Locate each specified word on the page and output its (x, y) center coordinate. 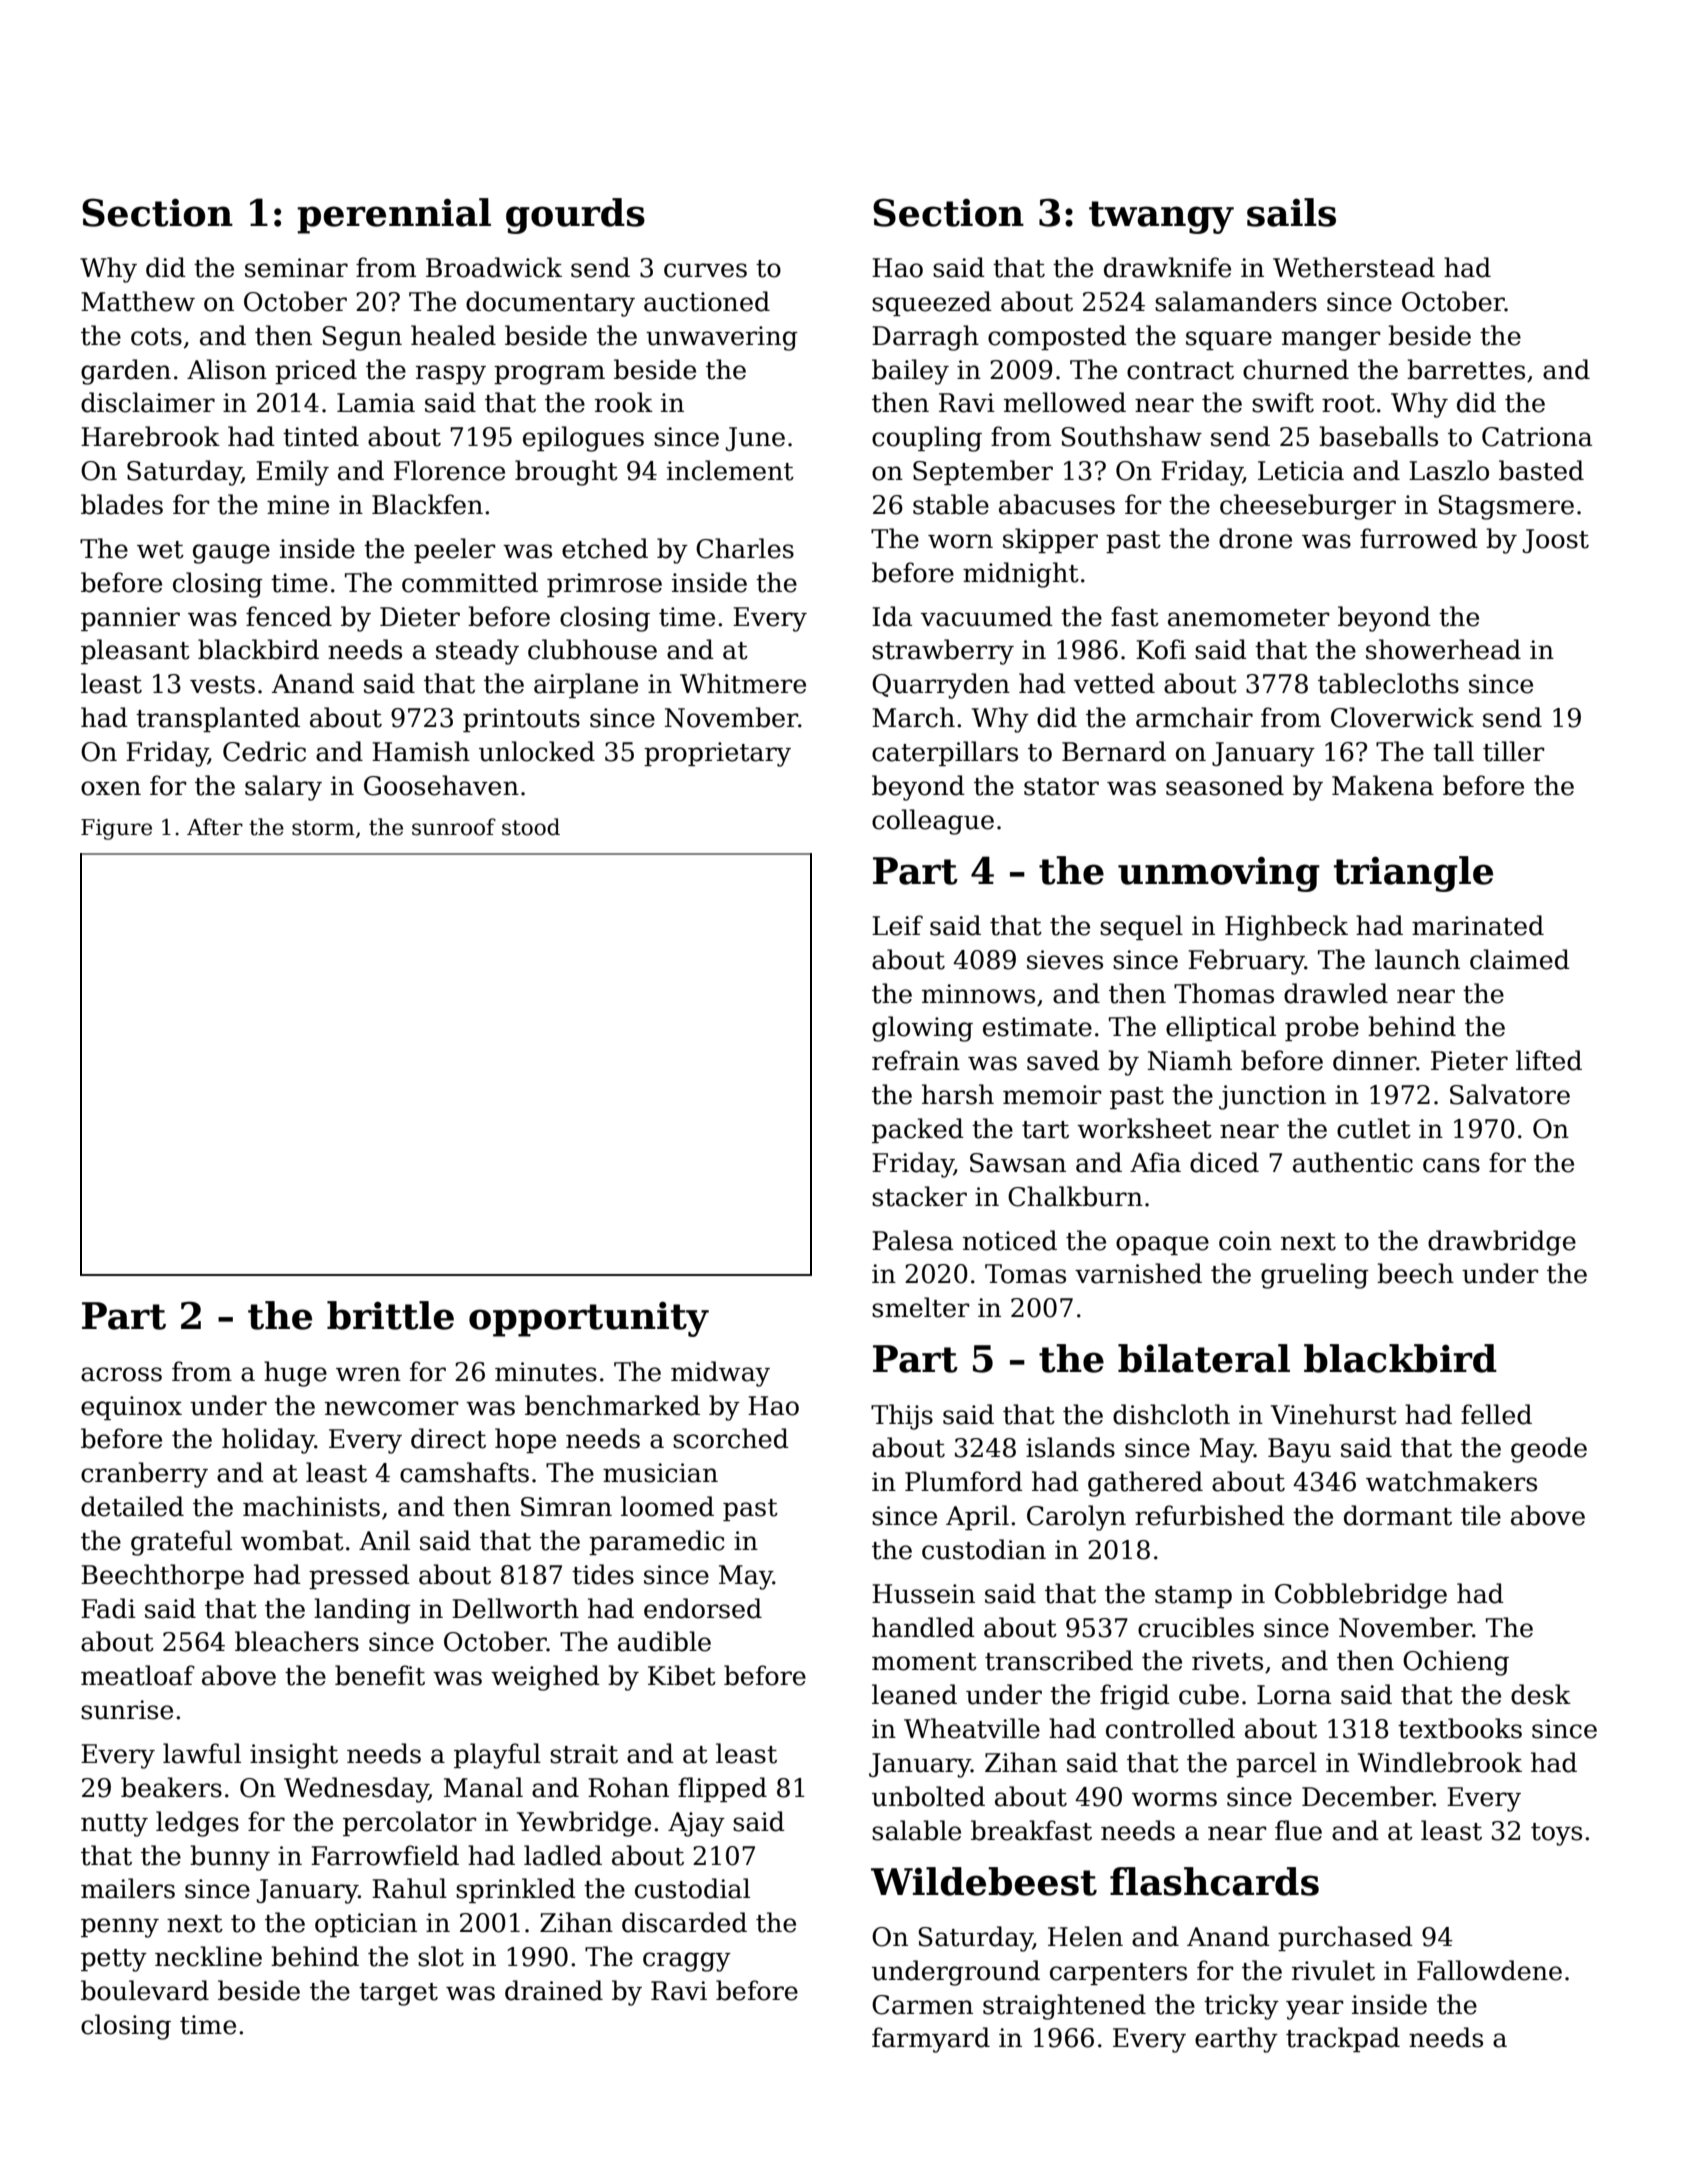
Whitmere (743, 683)
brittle (390, 1315)
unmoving (1219, 874)
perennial (394, 216)
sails (1291, 212)
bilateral (1204, 1358)
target (398, 1994)
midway (720, 1374)
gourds (575, 216)
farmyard (931, 2040)
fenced (289, 616)
